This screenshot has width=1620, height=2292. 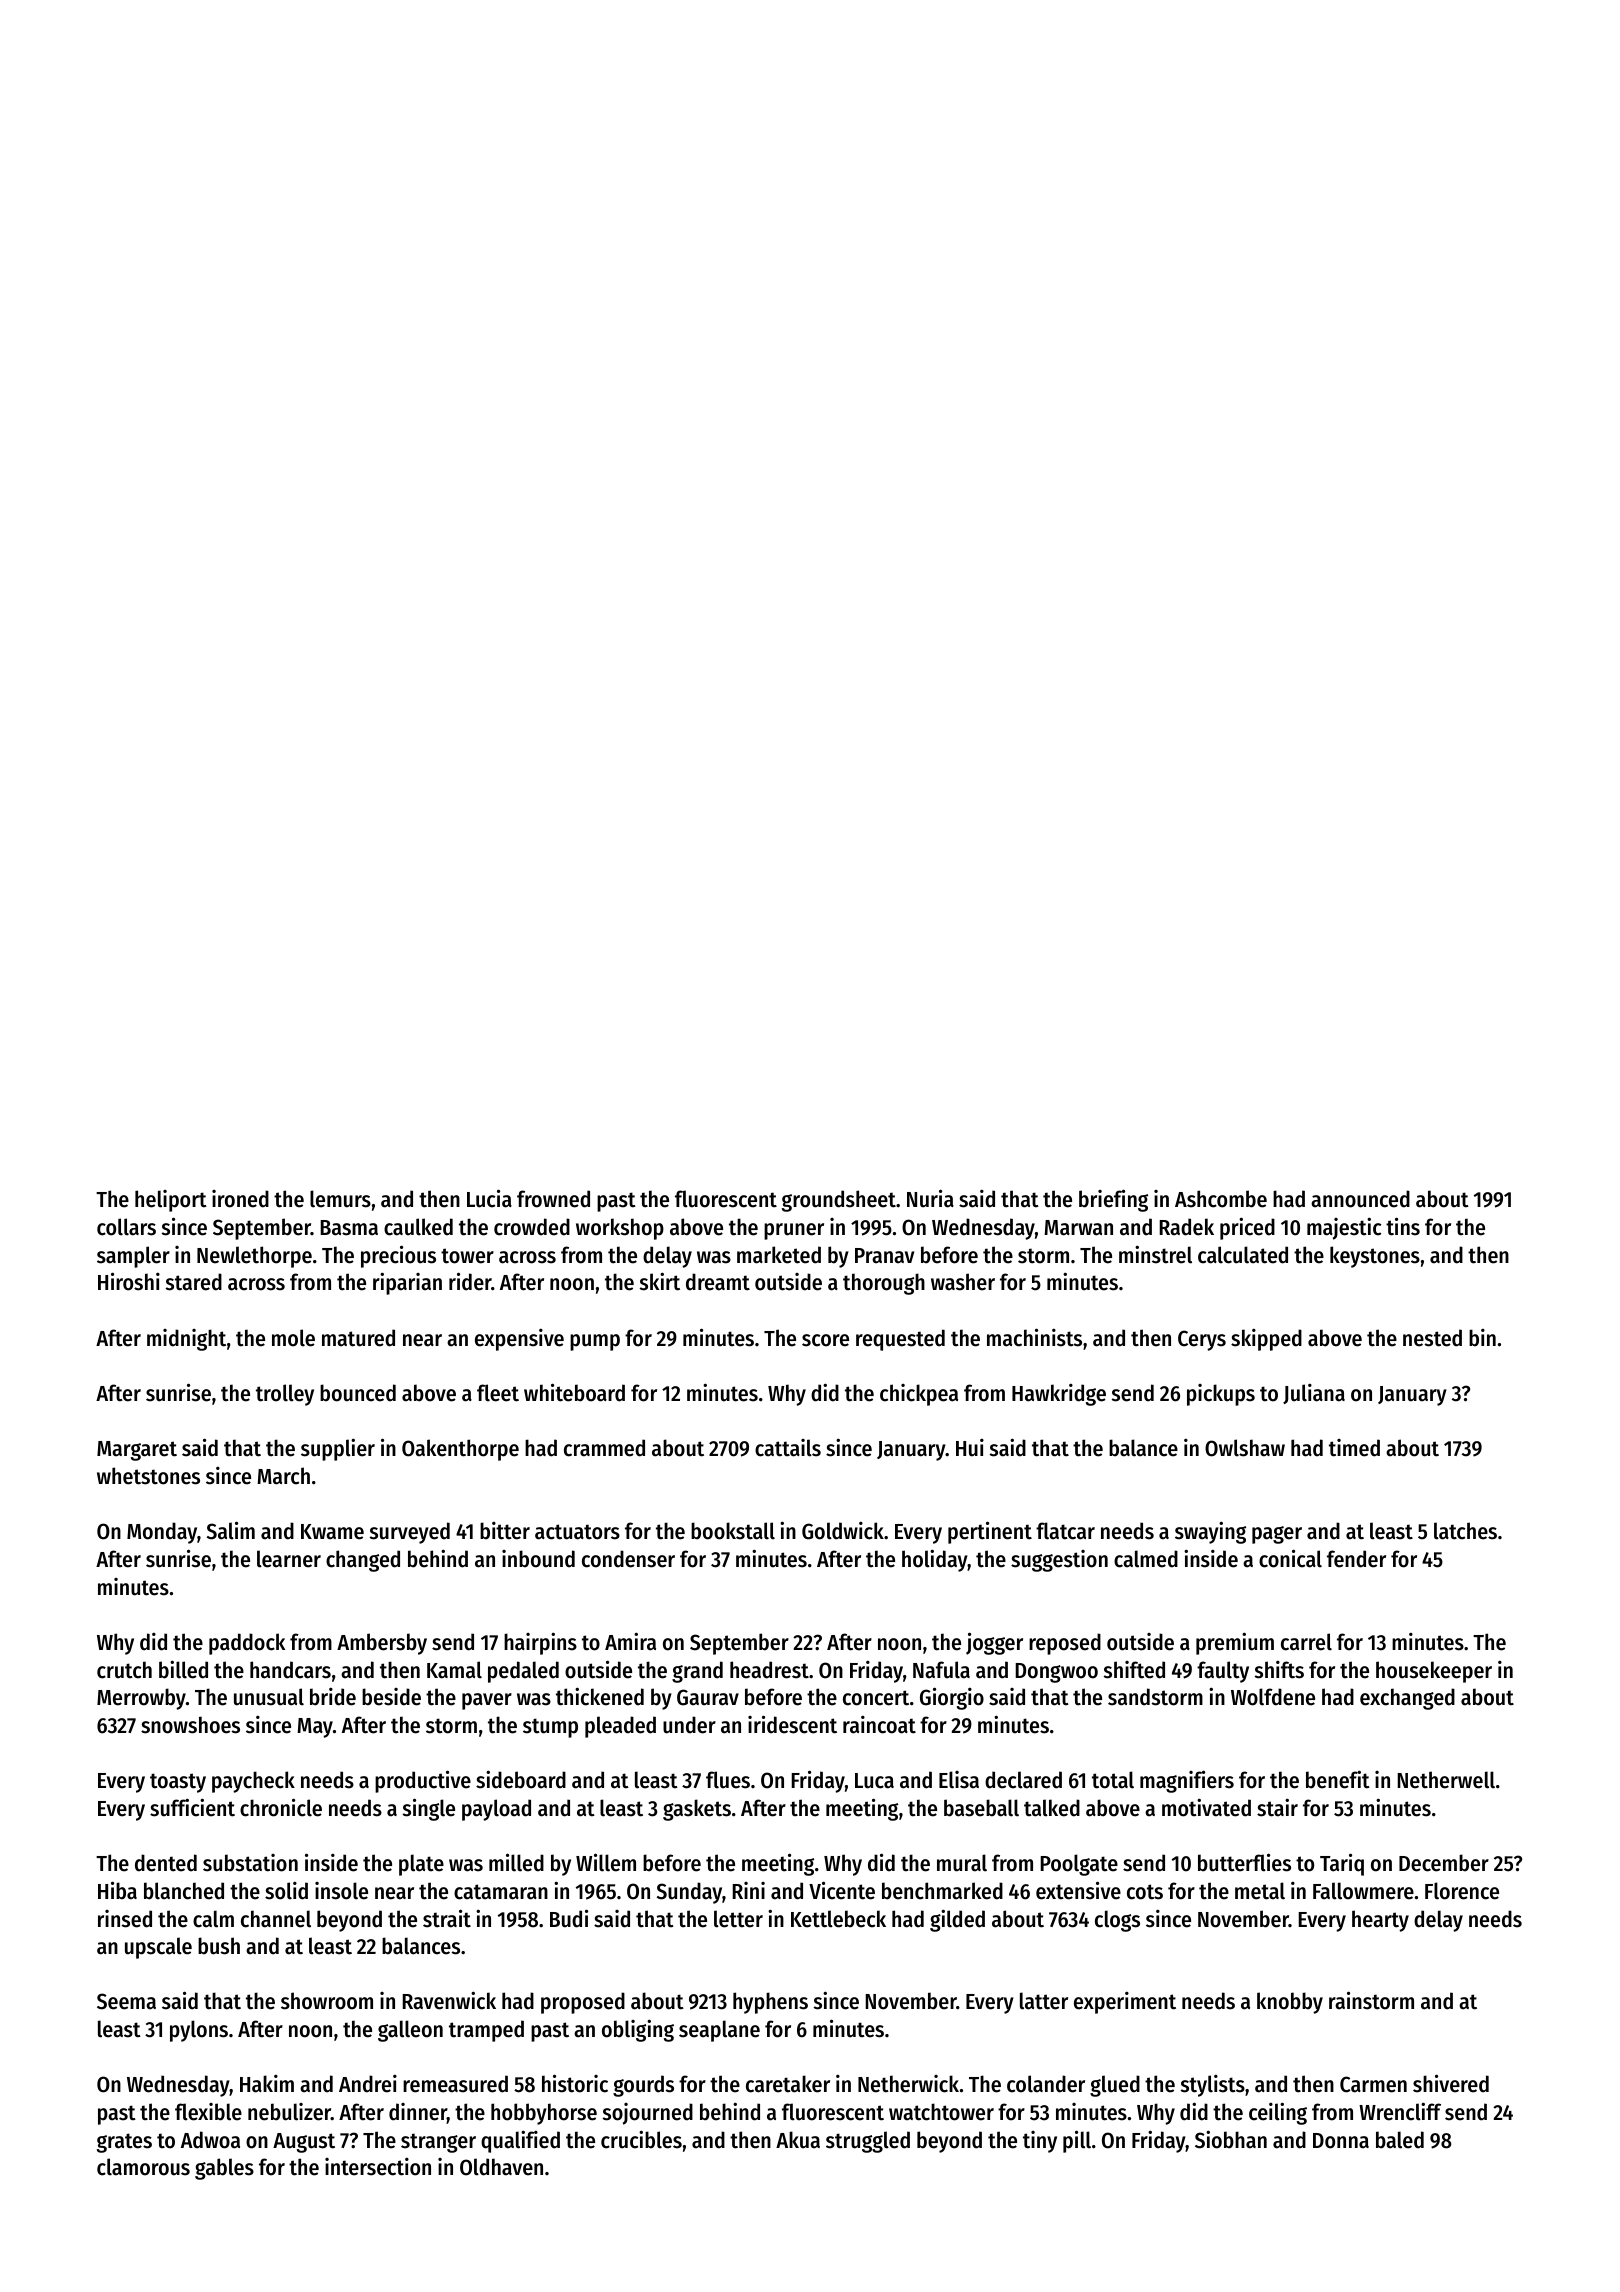 What do you see at coordinates (1363, 1891) in the screenshot?
I see `Fallowmere` at bounding box center [1363, 1891].
